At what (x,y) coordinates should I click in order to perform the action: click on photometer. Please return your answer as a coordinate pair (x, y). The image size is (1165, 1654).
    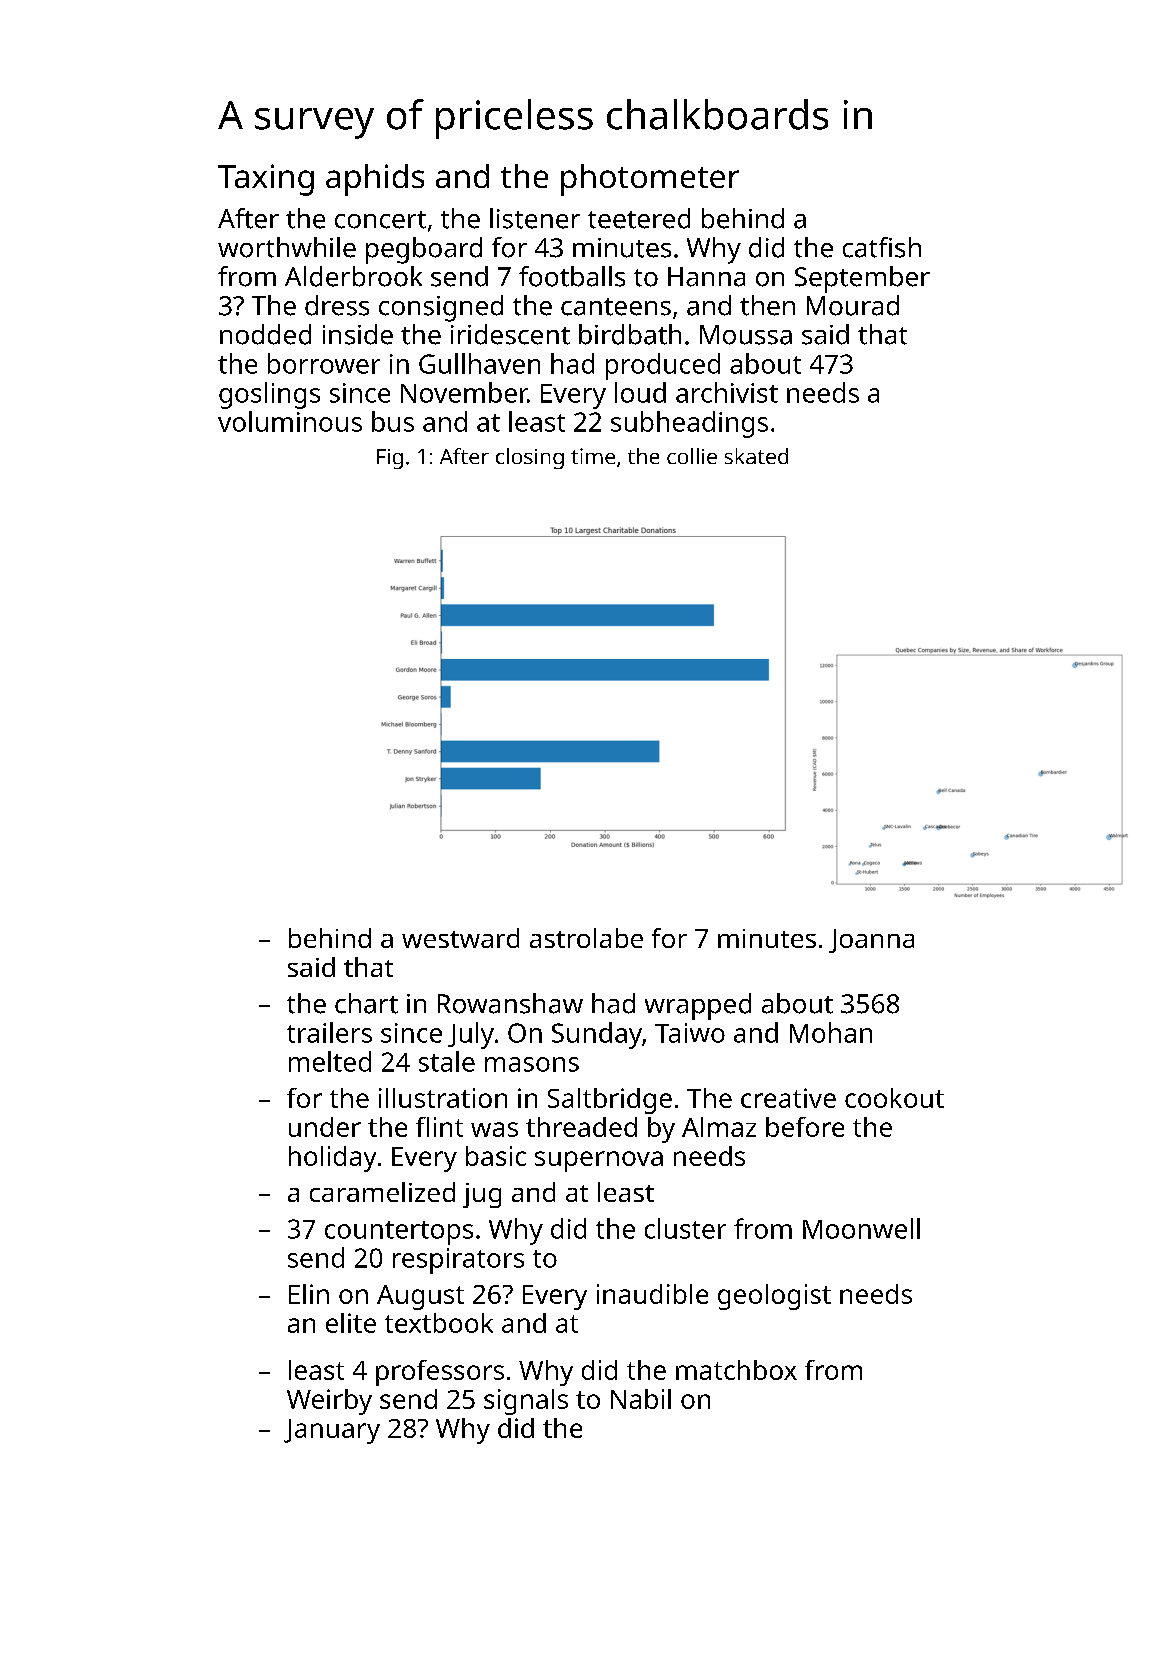
    Looking at the image, I should click on (650, 180).
